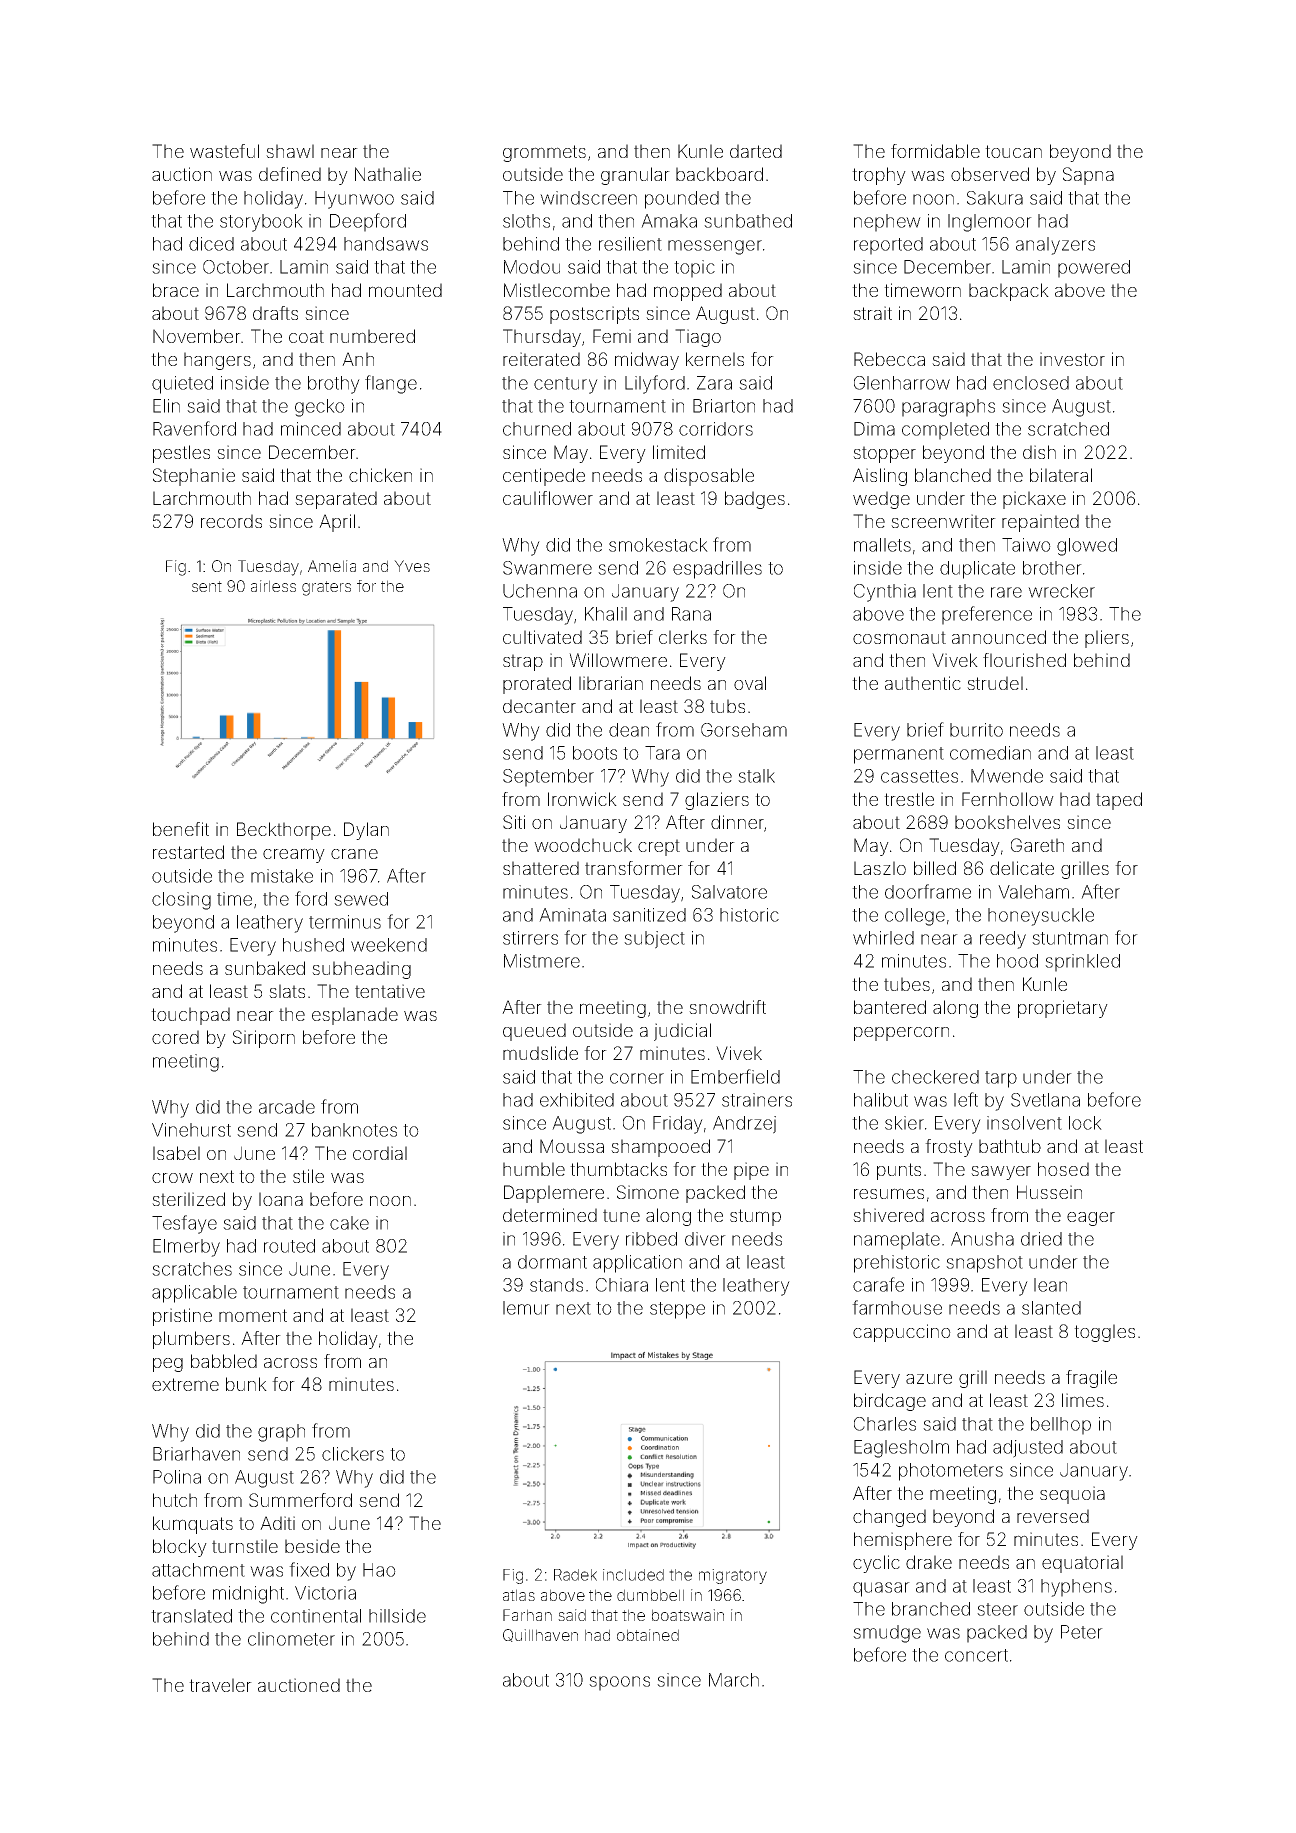 The height and width of the document is (1833, 1296). Describe the element at coordinates (990, 174) in the document. I see `observed` at that location.
